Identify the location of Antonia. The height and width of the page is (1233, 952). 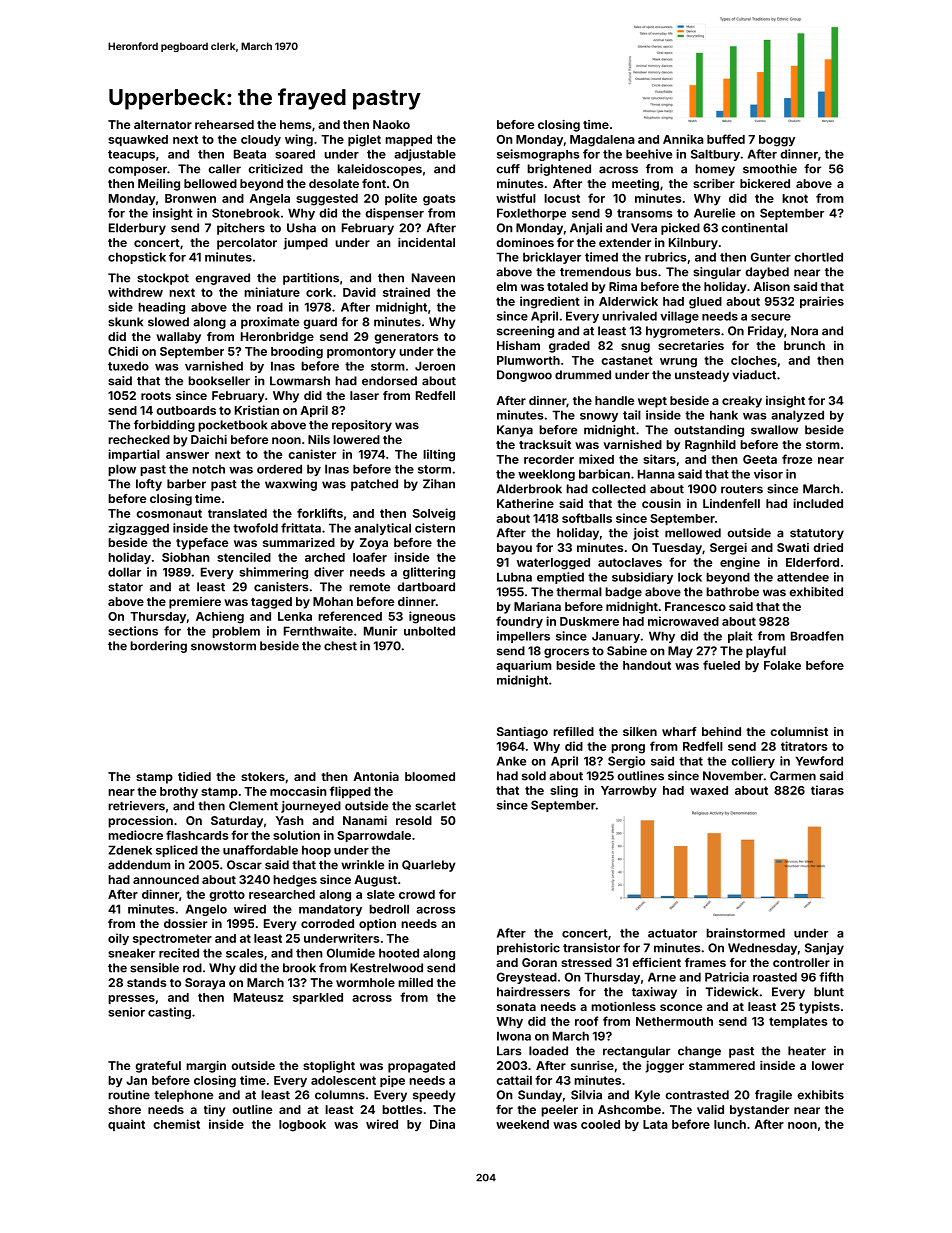
(376, 776).
